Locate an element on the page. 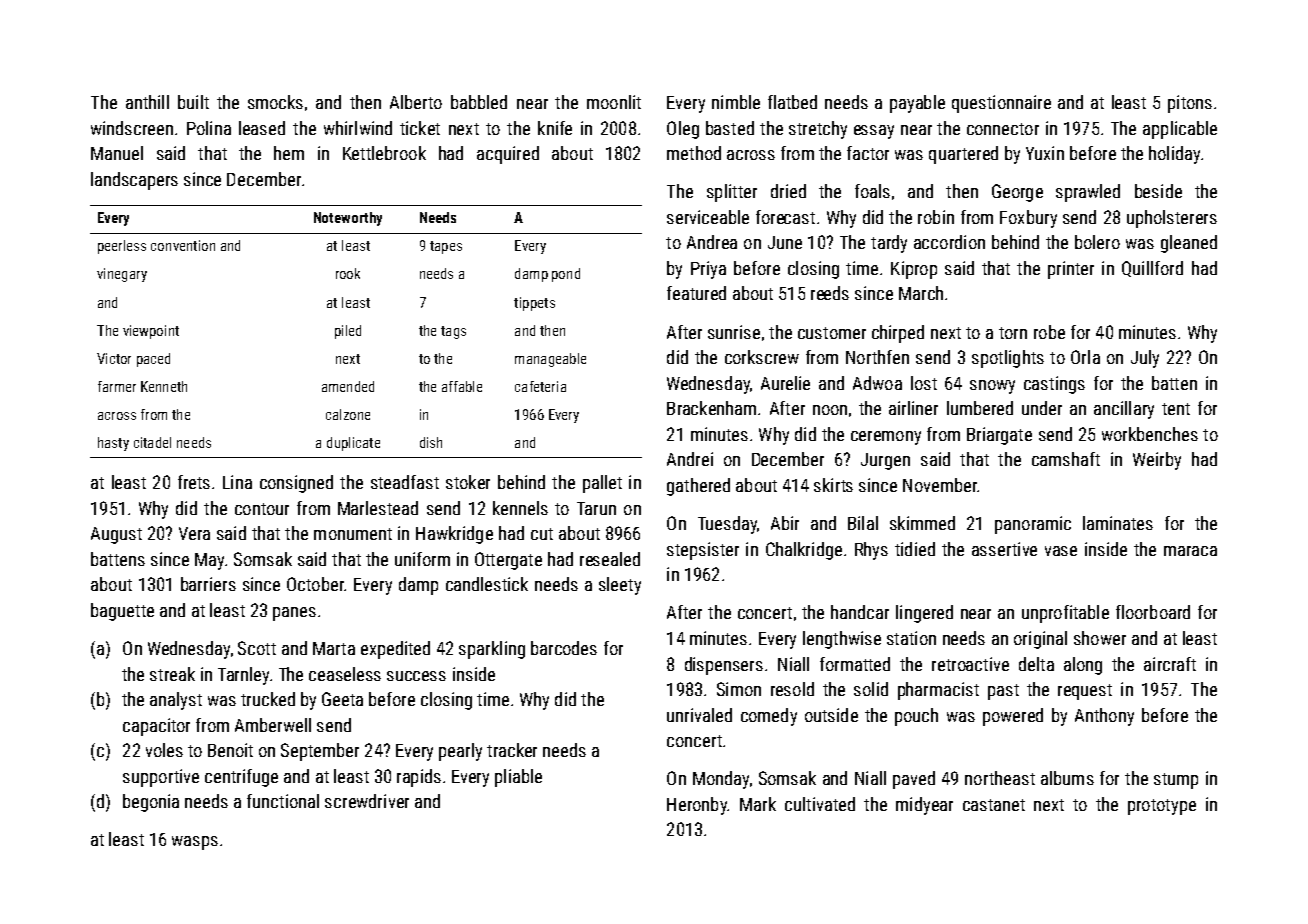 Image resolution: width=1308 pixels, height=924 pixels. flatbed is located at coordinates (792, 102).
